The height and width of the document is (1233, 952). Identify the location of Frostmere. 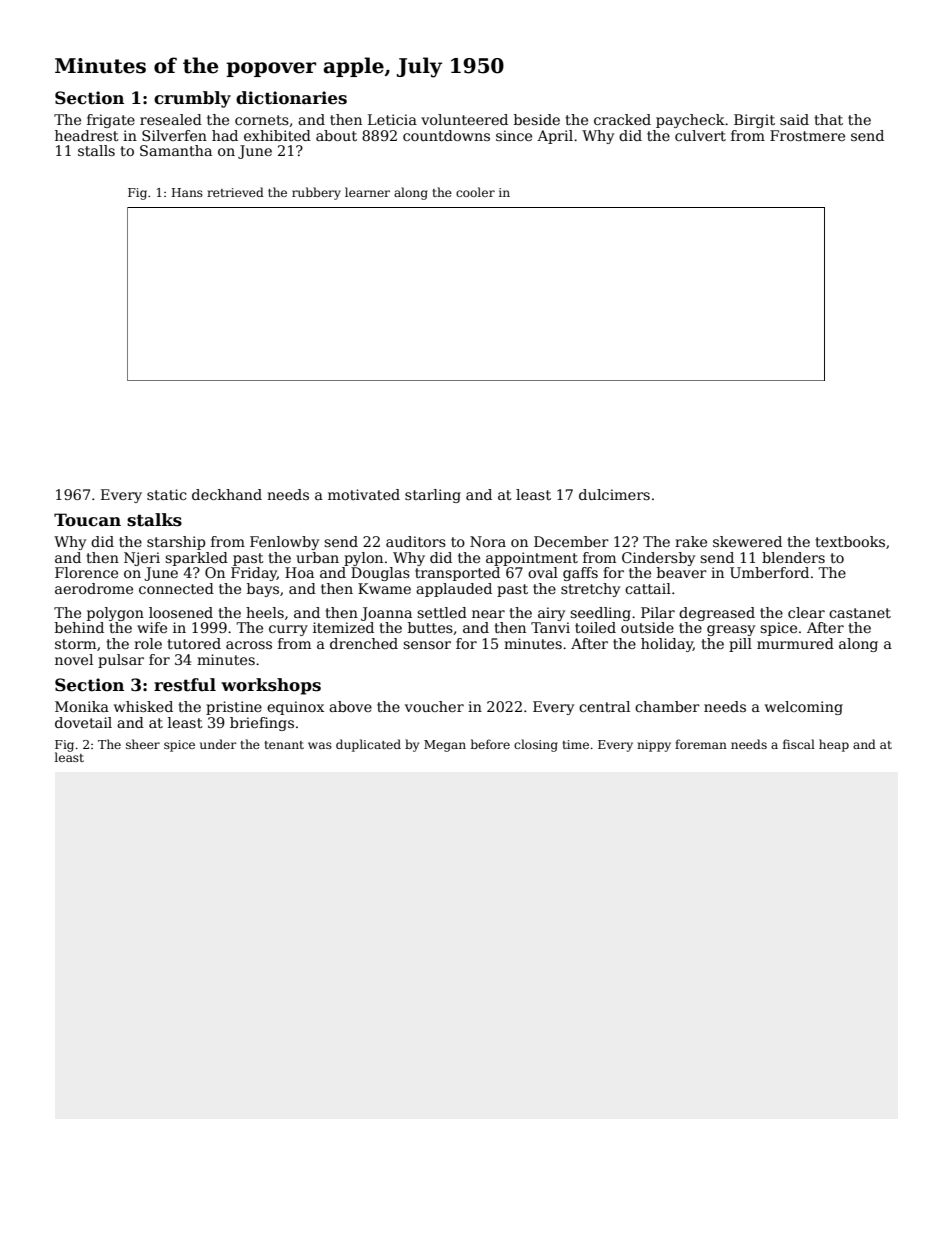
(807, 135).
